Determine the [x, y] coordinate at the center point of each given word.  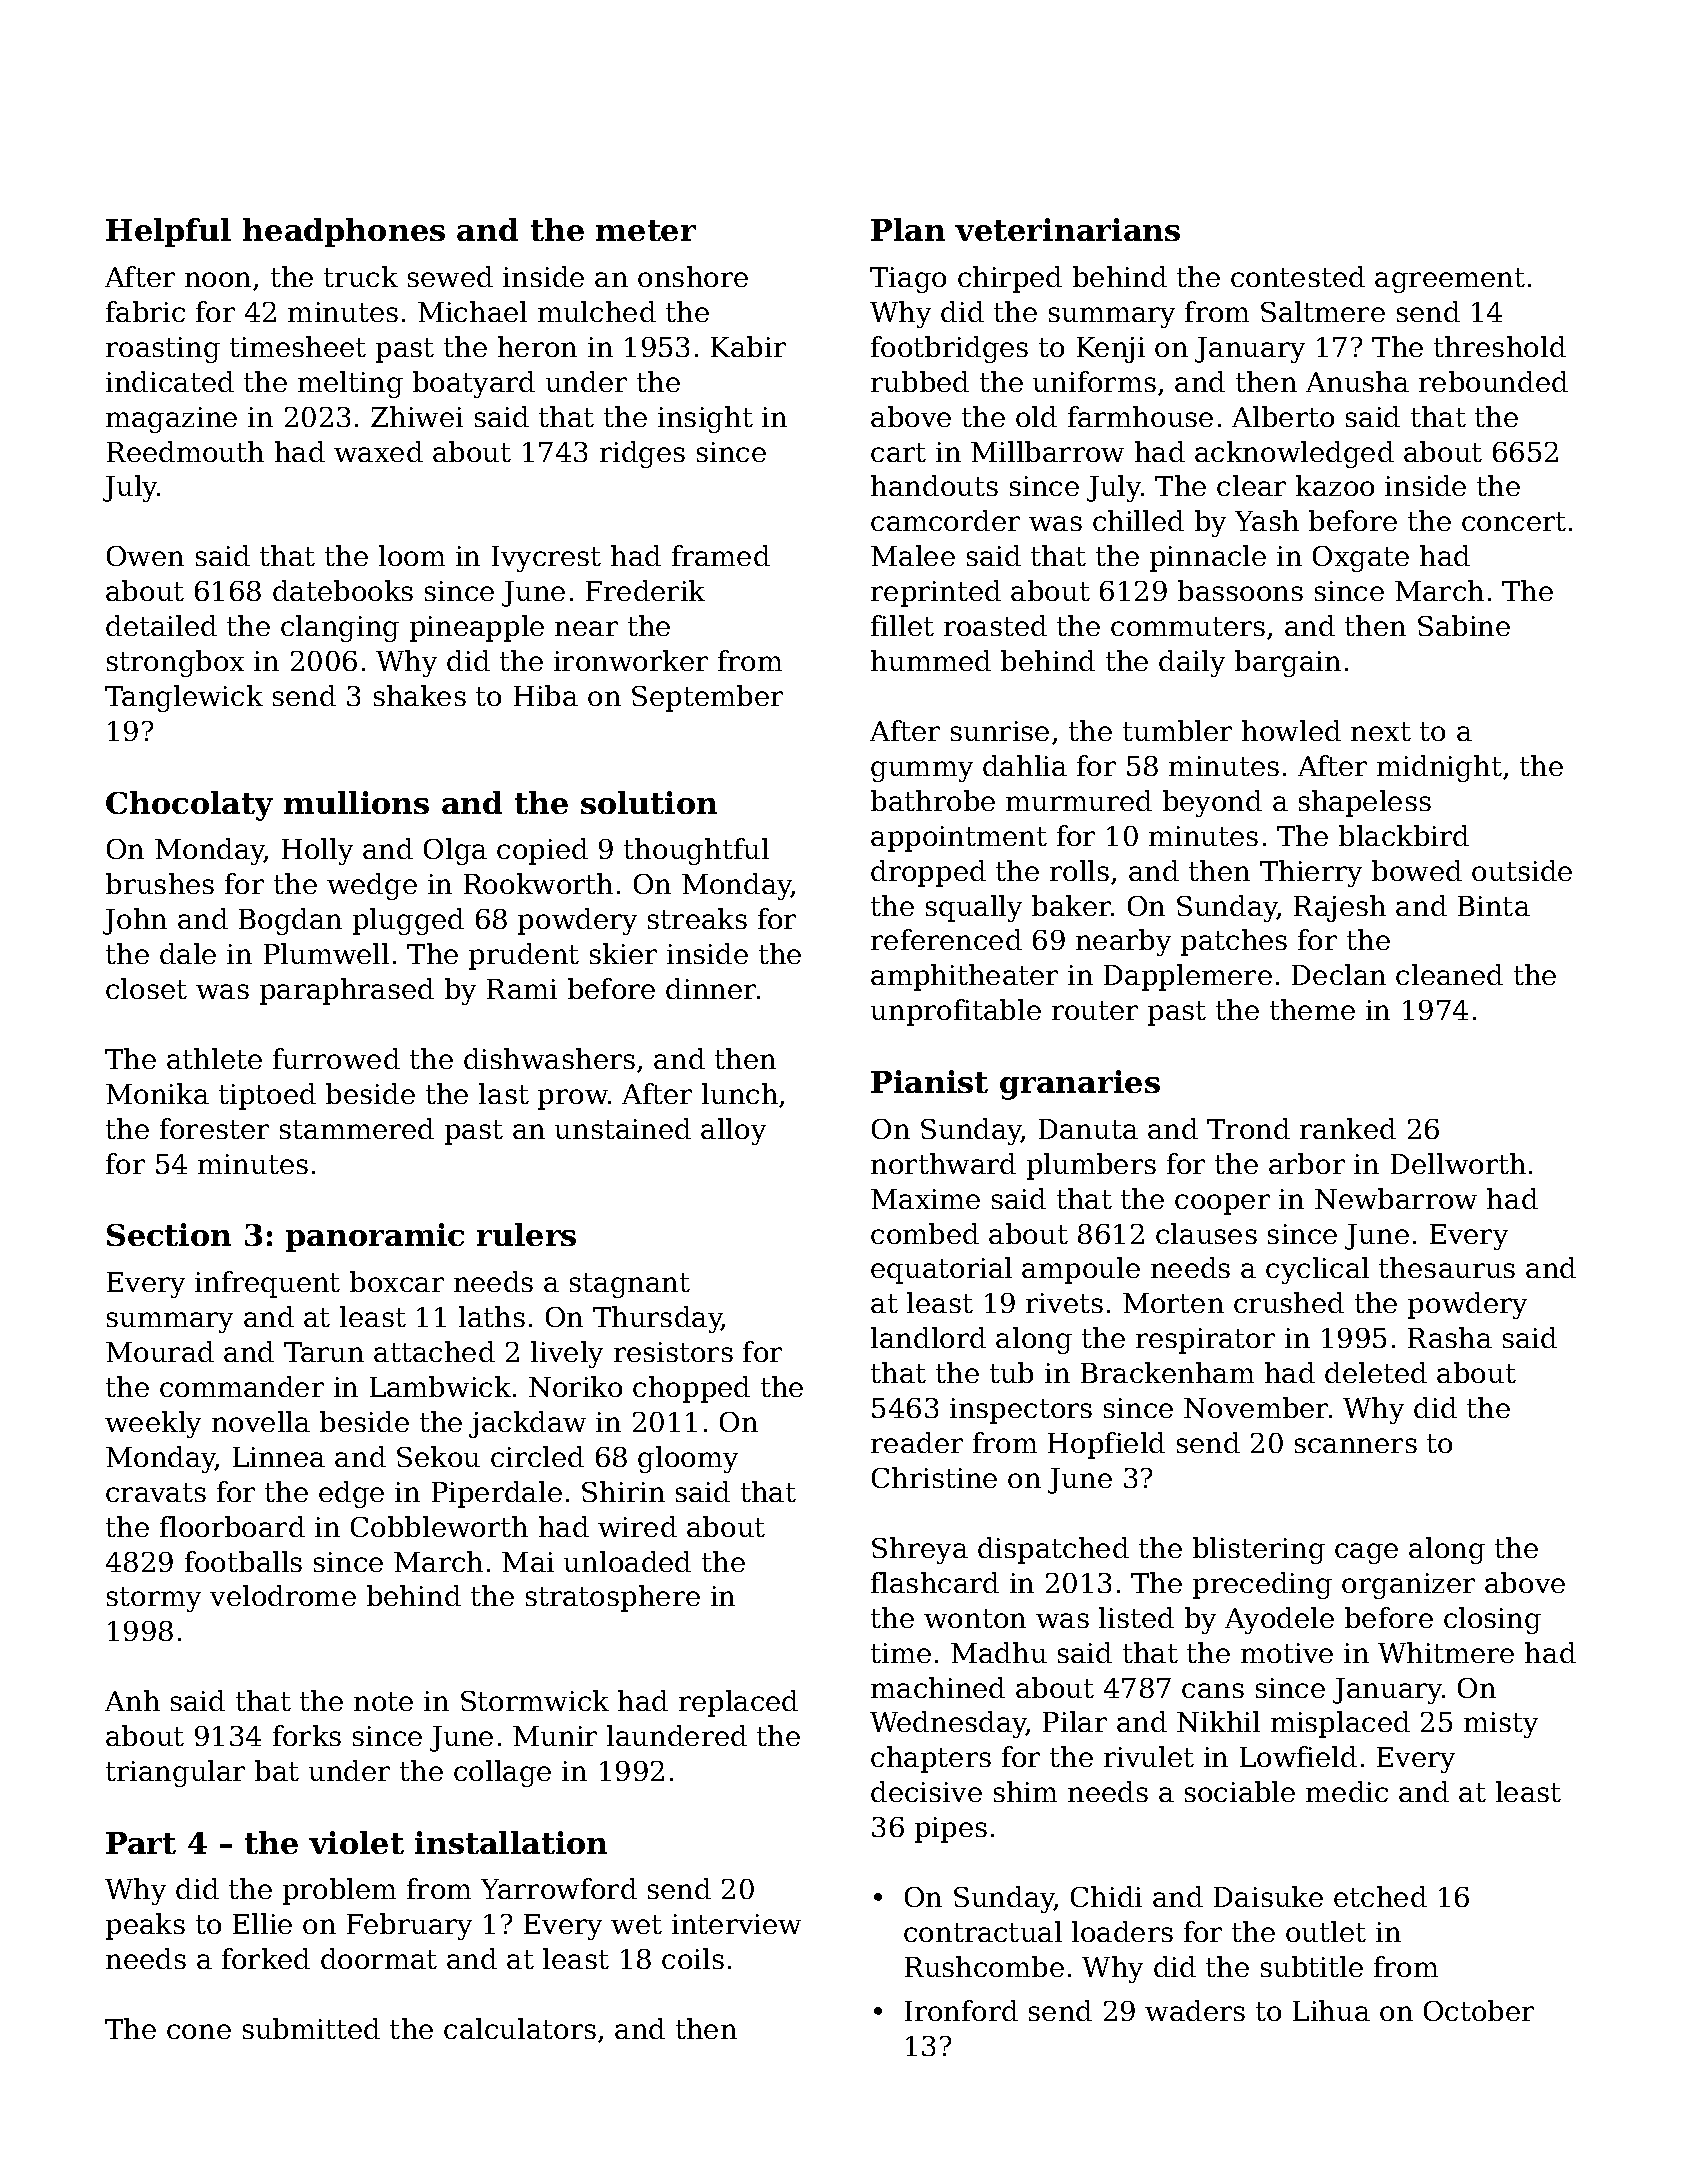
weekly [153, 1424]
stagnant [630, 1285]
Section [169, 1234]
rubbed [920, 381]
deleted [1376, 1372]
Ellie [262, 1923]
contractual [983, 1931]
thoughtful [696, 851]
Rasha [1450, 1337]
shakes [420, 695]
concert [1514, 521]
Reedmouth [185, 451]
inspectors [1021, 1411]
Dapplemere [1188, 977]
